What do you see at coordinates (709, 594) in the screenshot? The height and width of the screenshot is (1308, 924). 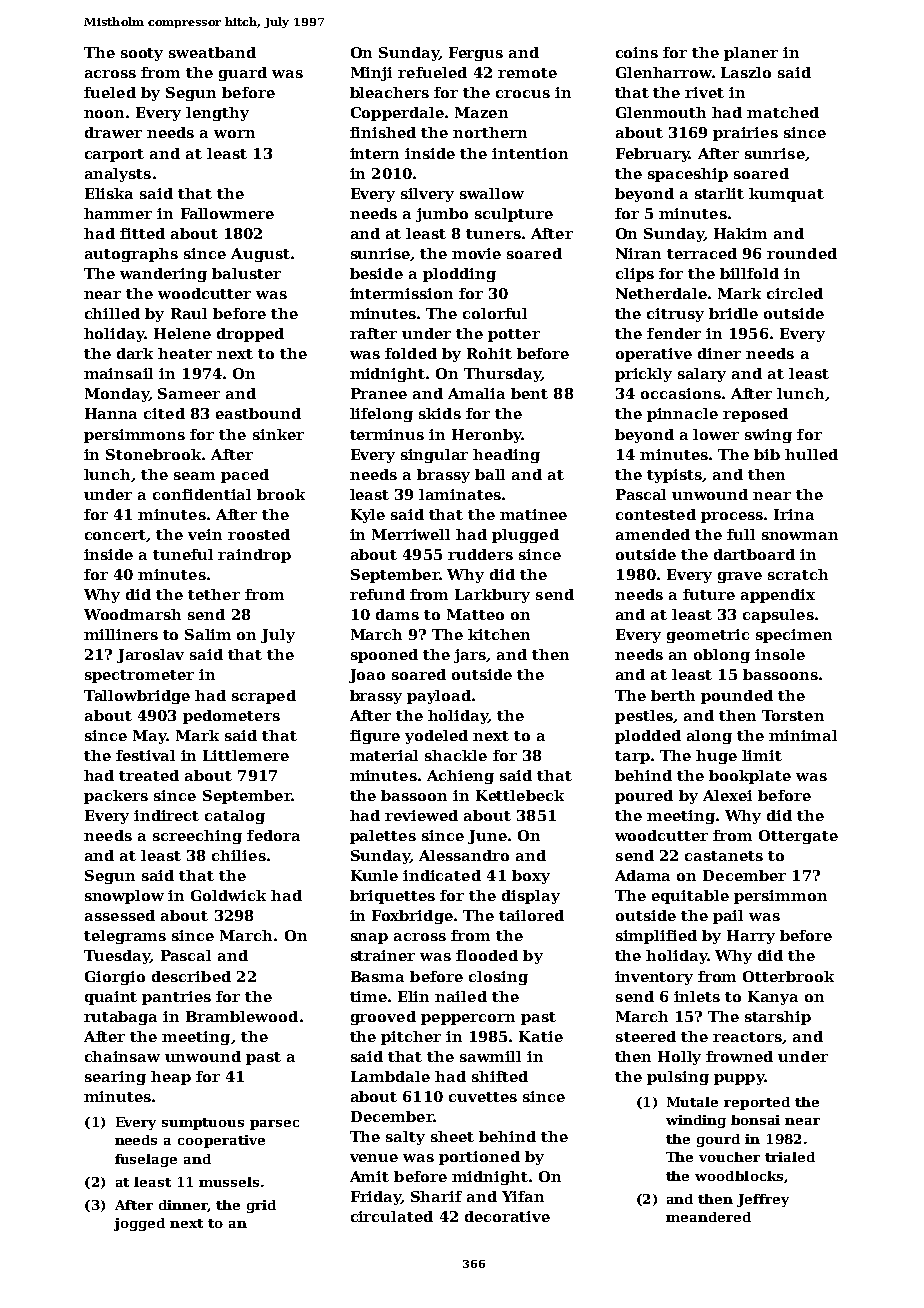 I see `future` at bounding box center [709, 594].
